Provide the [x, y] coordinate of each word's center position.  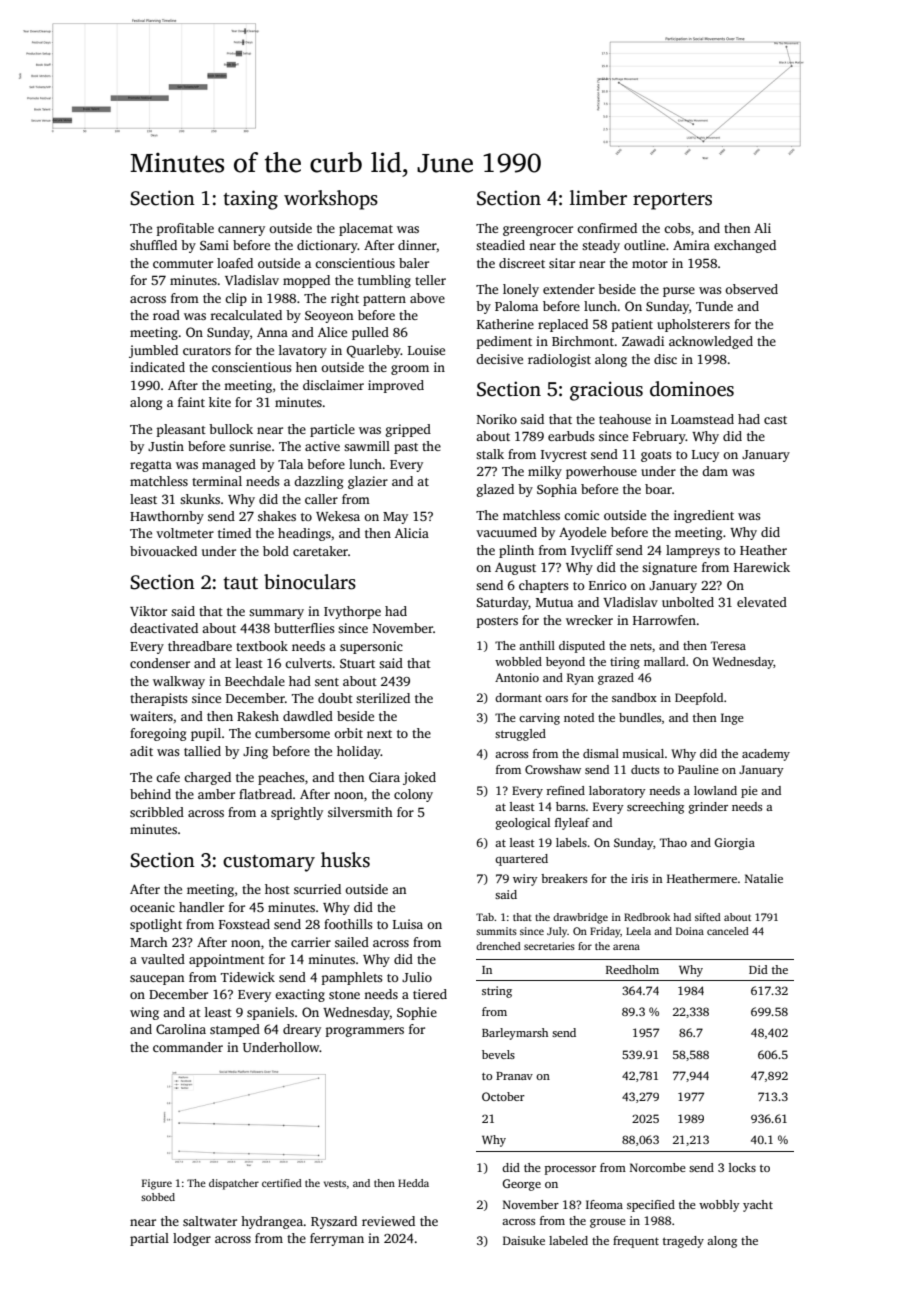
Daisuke [524, 1240]
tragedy [683, 1242]
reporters [672, 201]
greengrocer [538, 231]
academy [766, 755]
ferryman [337, 1239]
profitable [185, 229]
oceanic [152, 907]
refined [566, 790]
